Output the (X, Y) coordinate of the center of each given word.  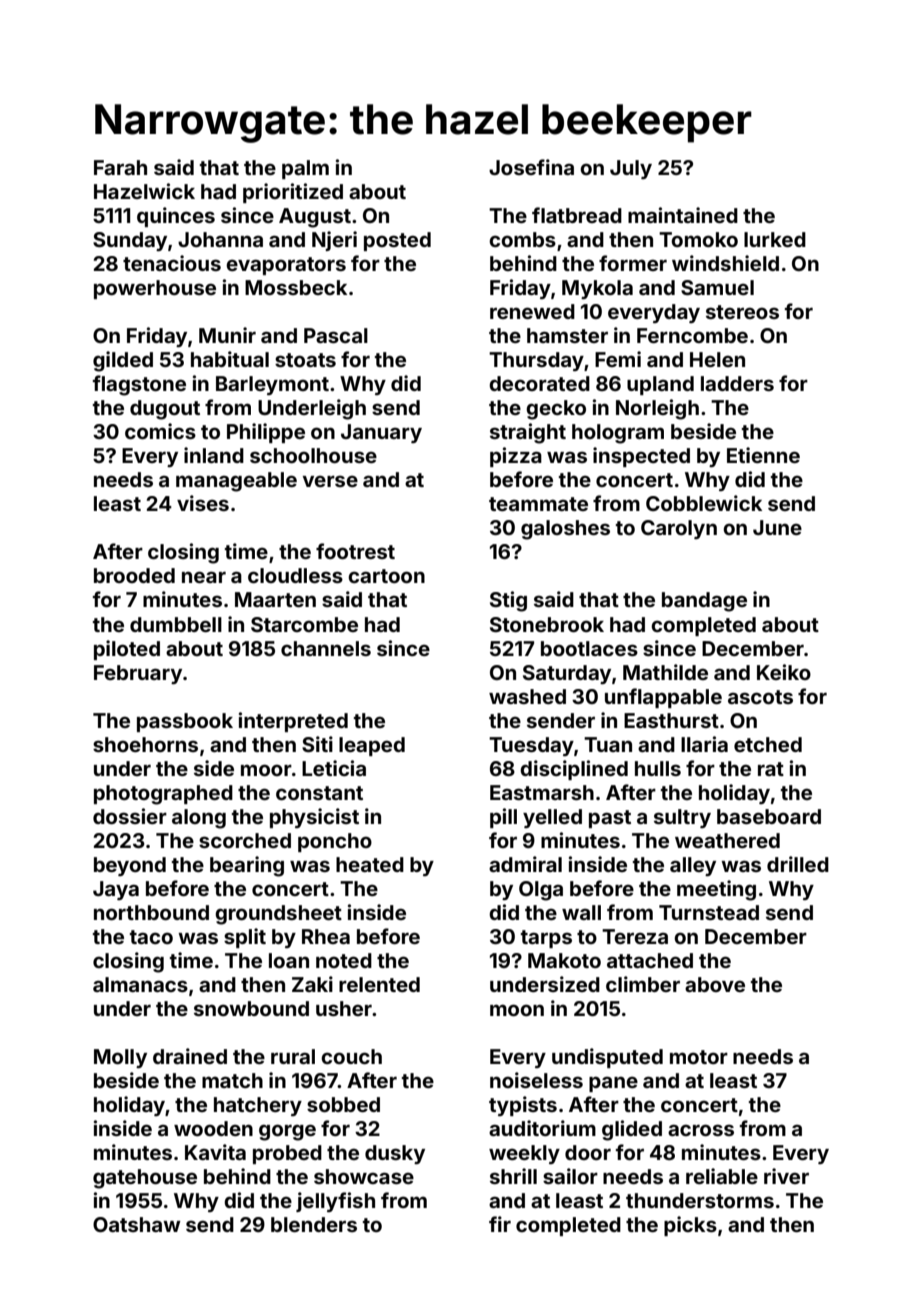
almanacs (140, 984)
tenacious (172, 263)
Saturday (567, 674)
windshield (725, 263)
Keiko (784, 672)
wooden (213, 1128)
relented (379, 984)
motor (699, 1057)
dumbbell (176, 624)
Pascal (336, 335)
